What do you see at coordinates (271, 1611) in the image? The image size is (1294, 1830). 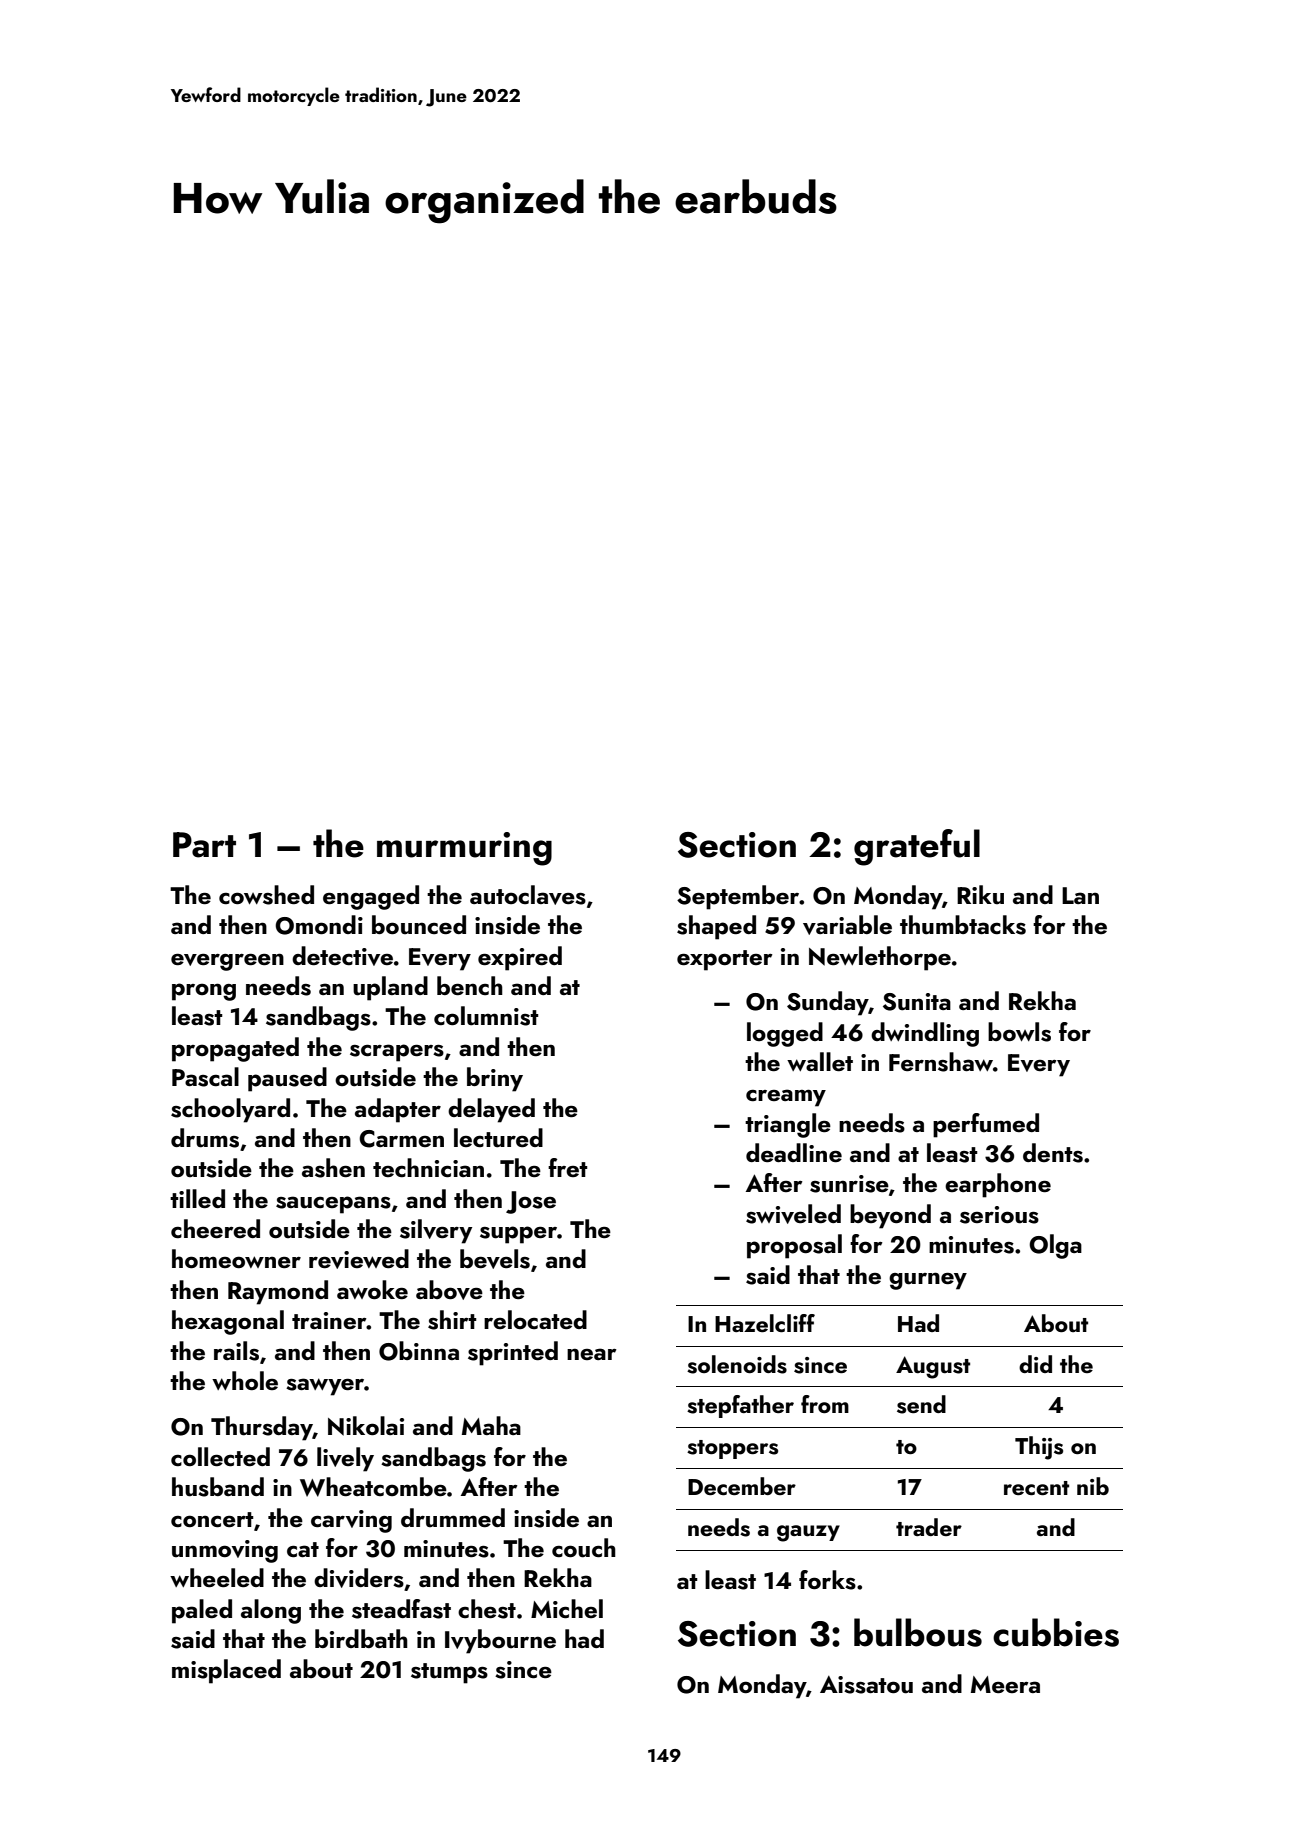 I see `along` at bounding box center [271, 1611].
